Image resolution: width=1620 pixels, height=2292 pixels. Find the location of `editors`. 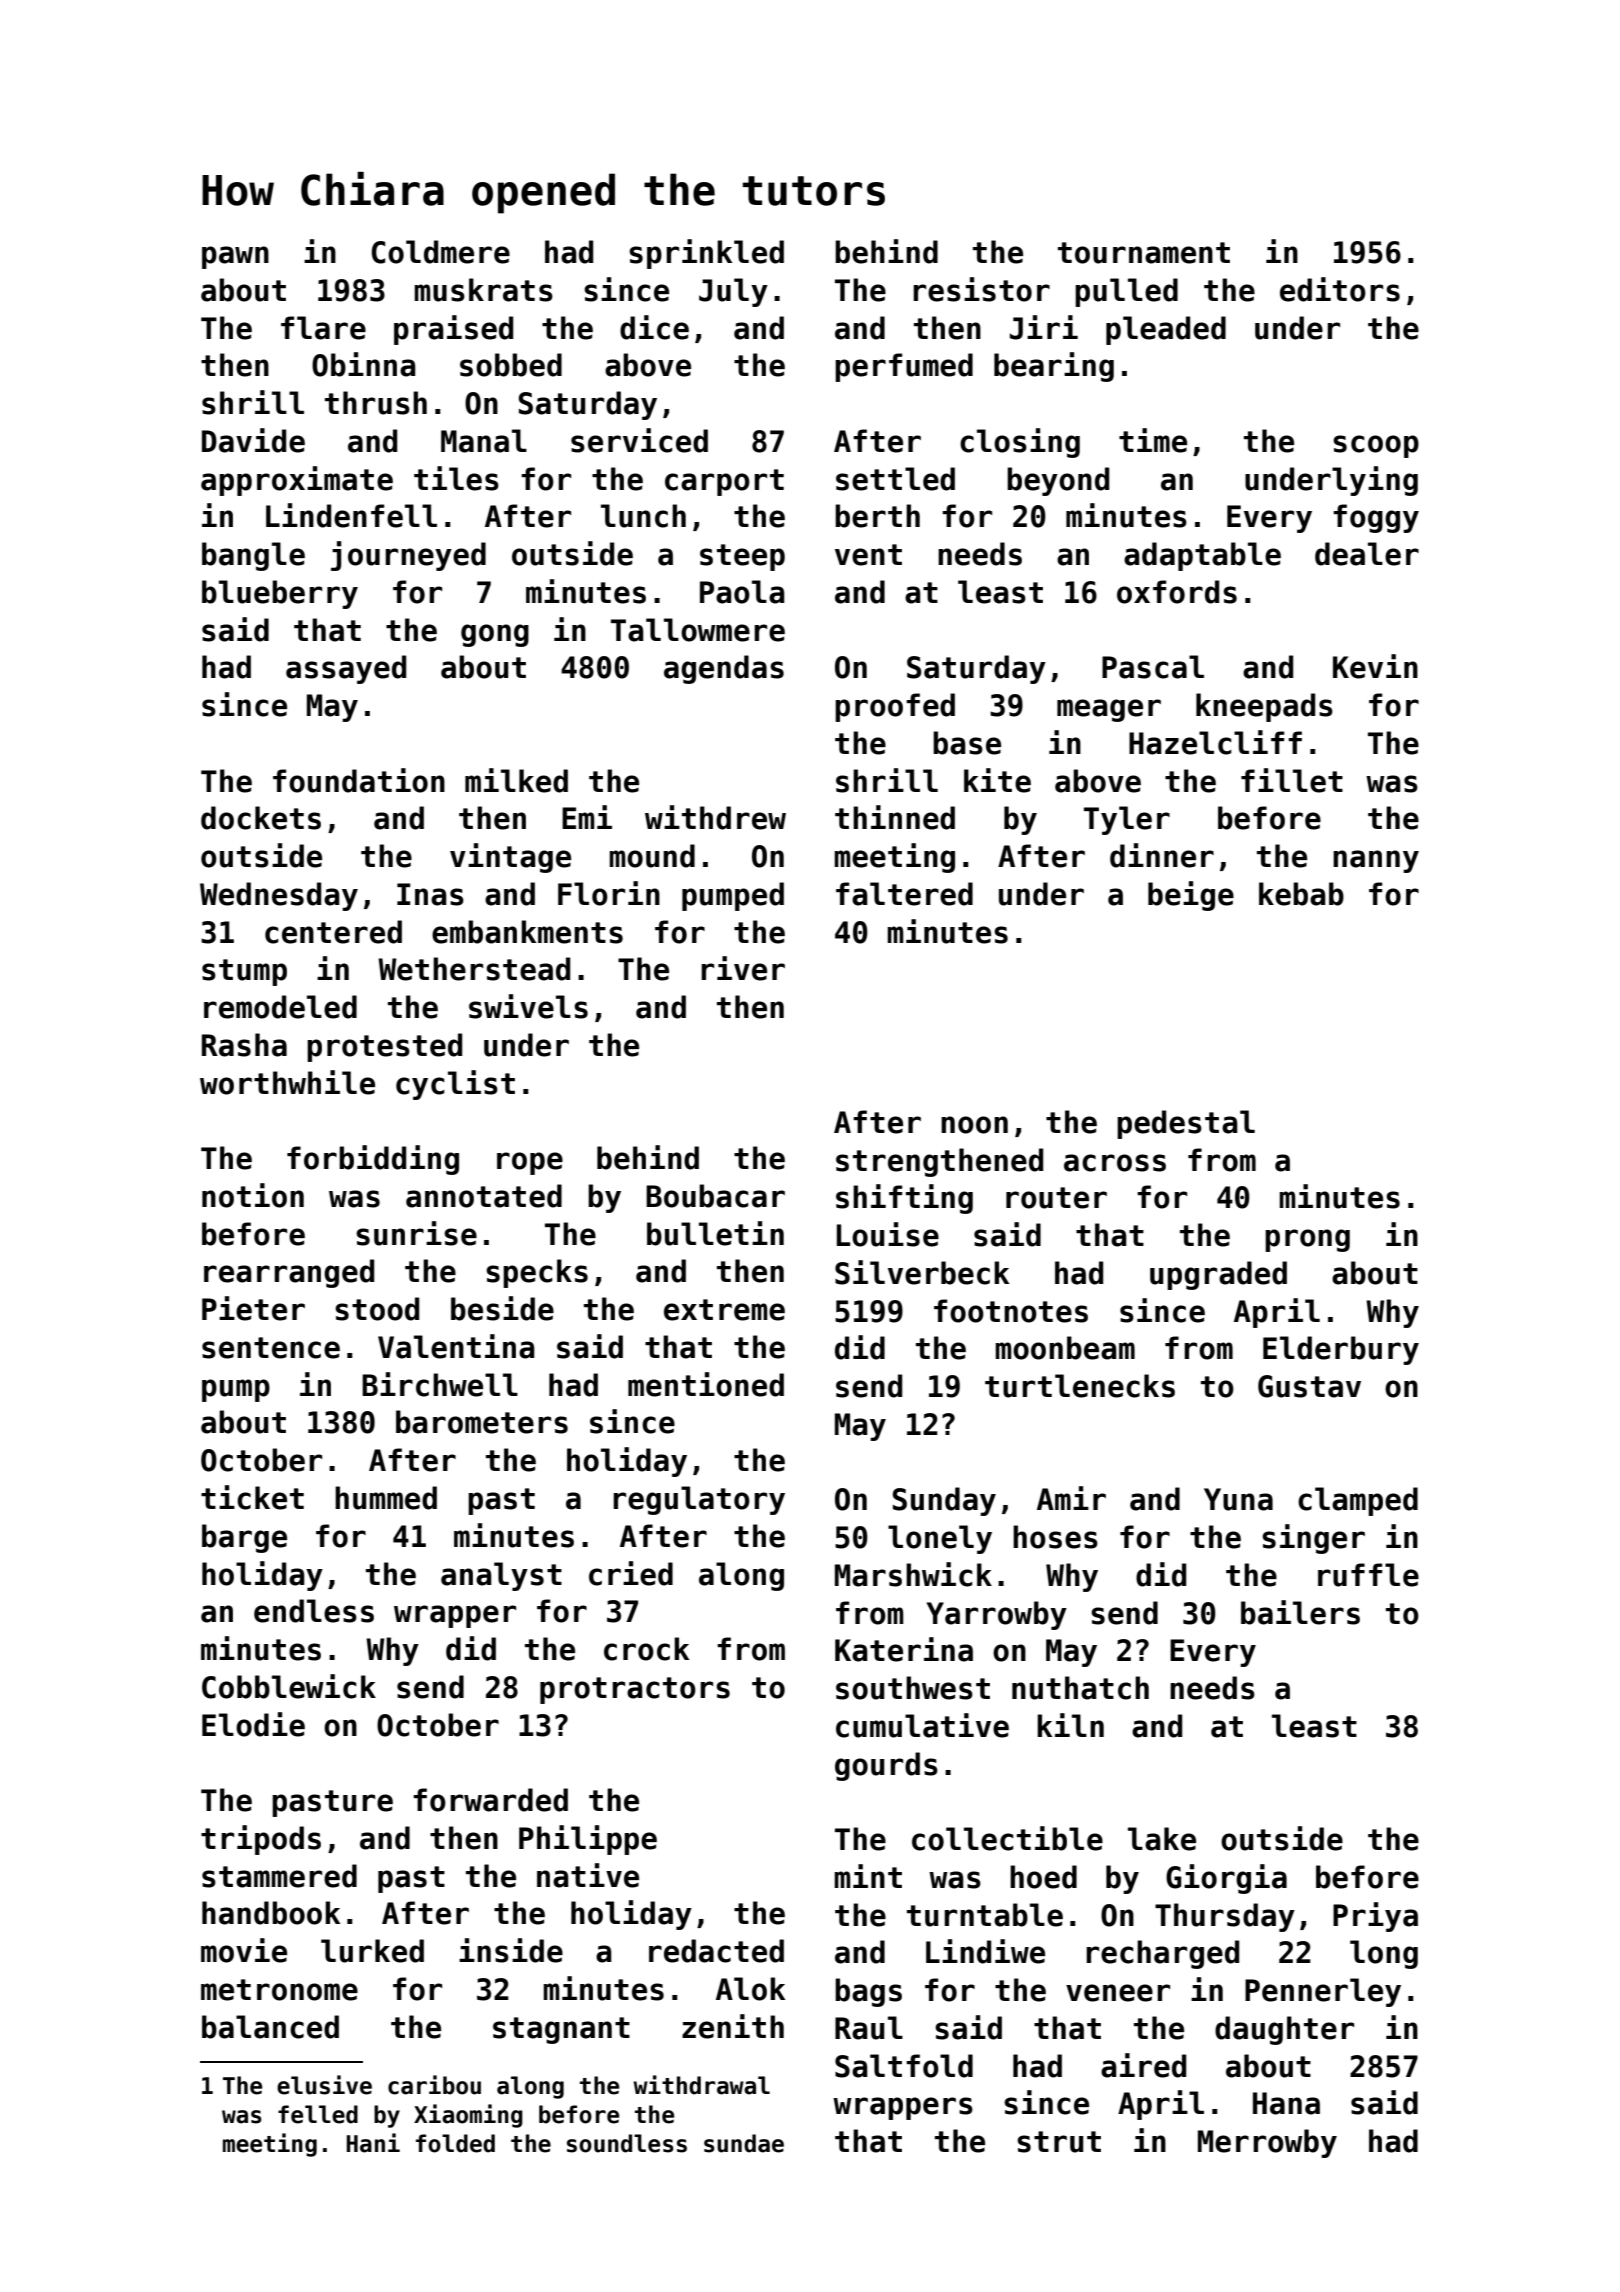

editors is located at coordinates (1340, 289).
